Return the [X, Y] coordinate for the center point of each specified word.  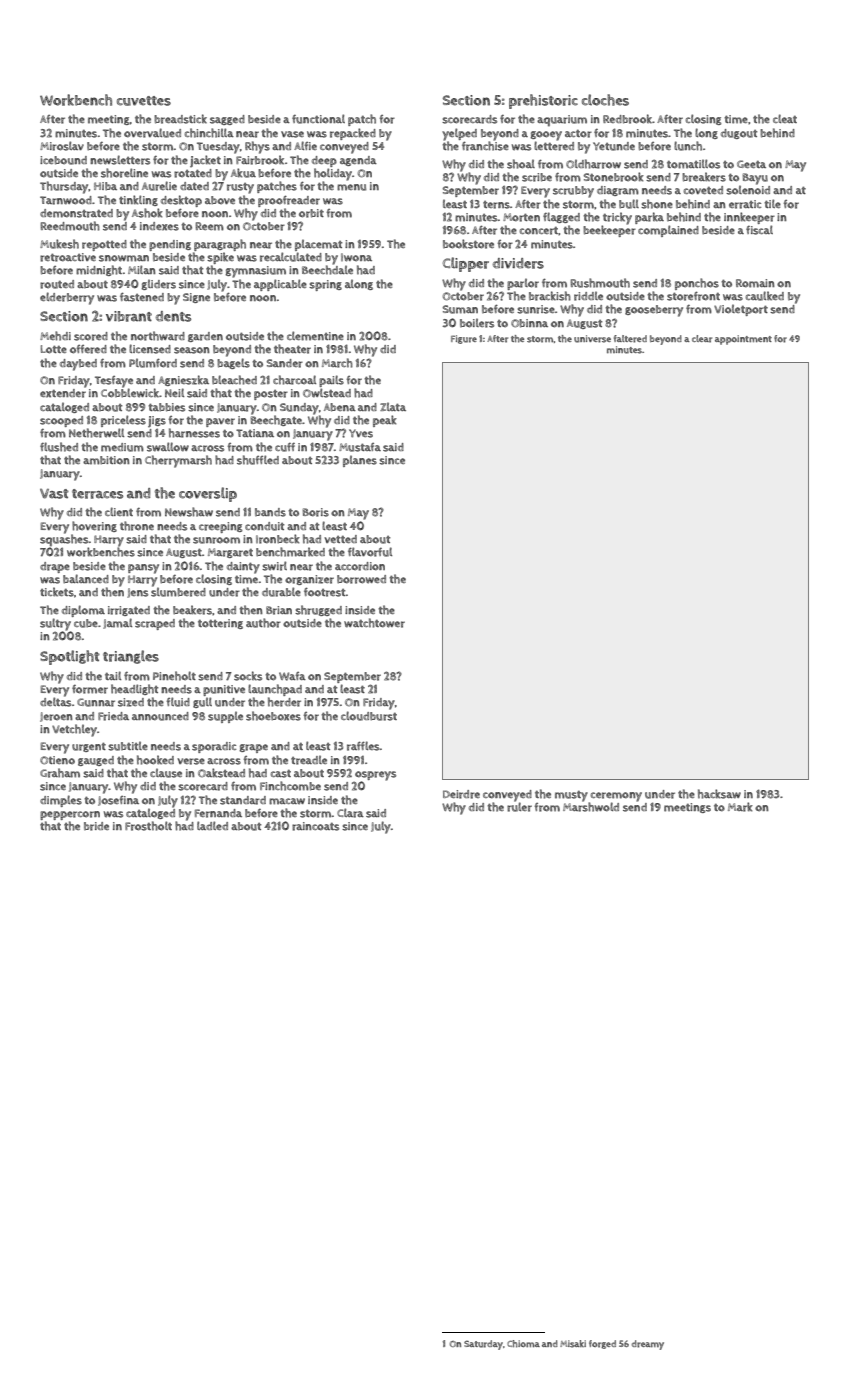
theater [292, 349]
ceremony [616, 797]
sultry [55, 624]
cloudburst [369, 716]
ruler [519, 807]
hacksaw [719, 794]
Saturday [483, 1345]
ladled [212, 825]
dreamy [648, 1345]
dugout [739, 134]
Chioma [523, 1344]
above [220, 200]
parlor [523, 284]
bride [96, 826]
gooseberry [654, 311]
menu [351, 187]
